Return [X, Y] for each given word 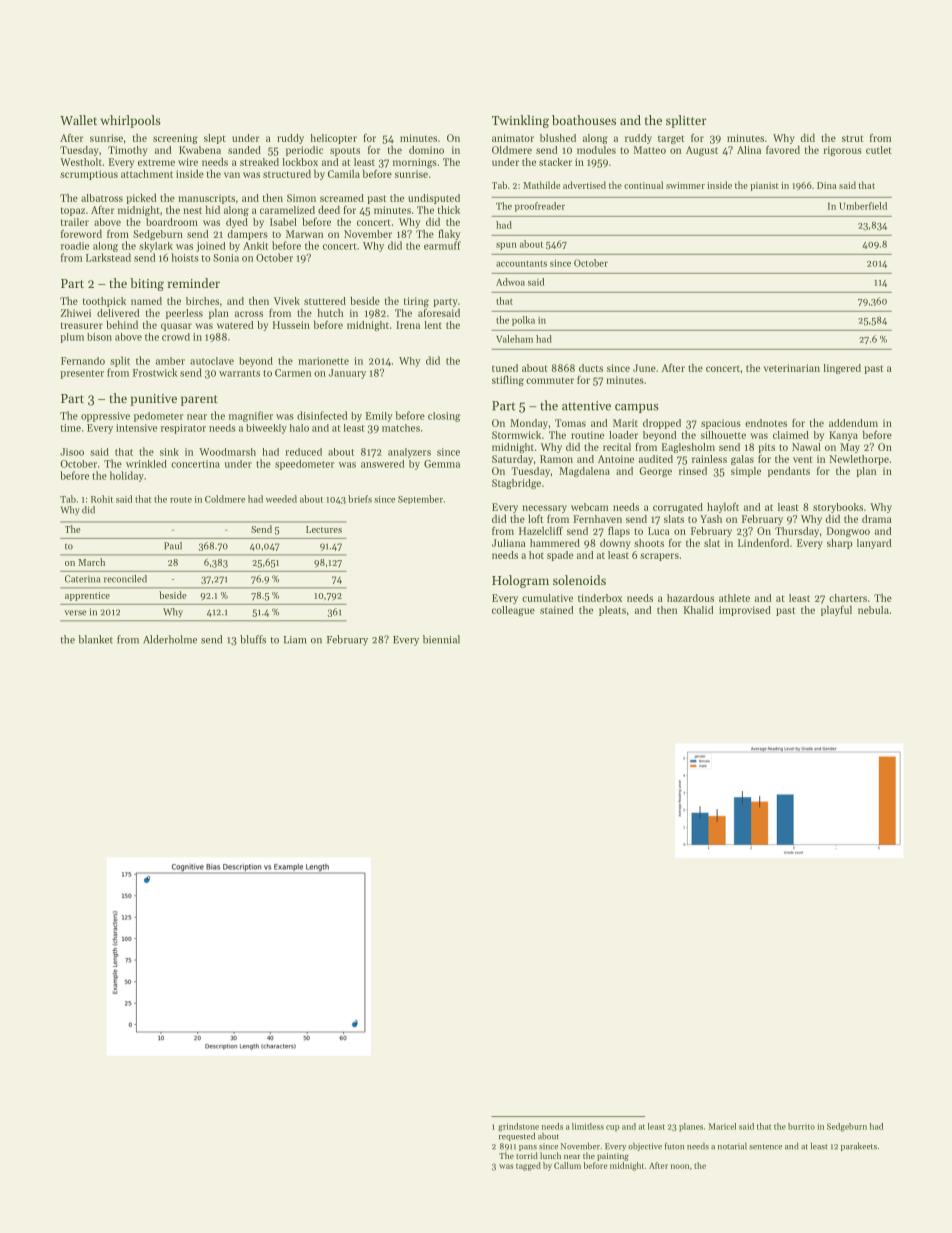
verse [75, 613]
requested [517, 1136]
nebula [873, 610]
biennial [441, 639]
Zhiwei [76, 313]
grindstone [518, 1127]
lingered [842, 369]
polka [523, 321]
